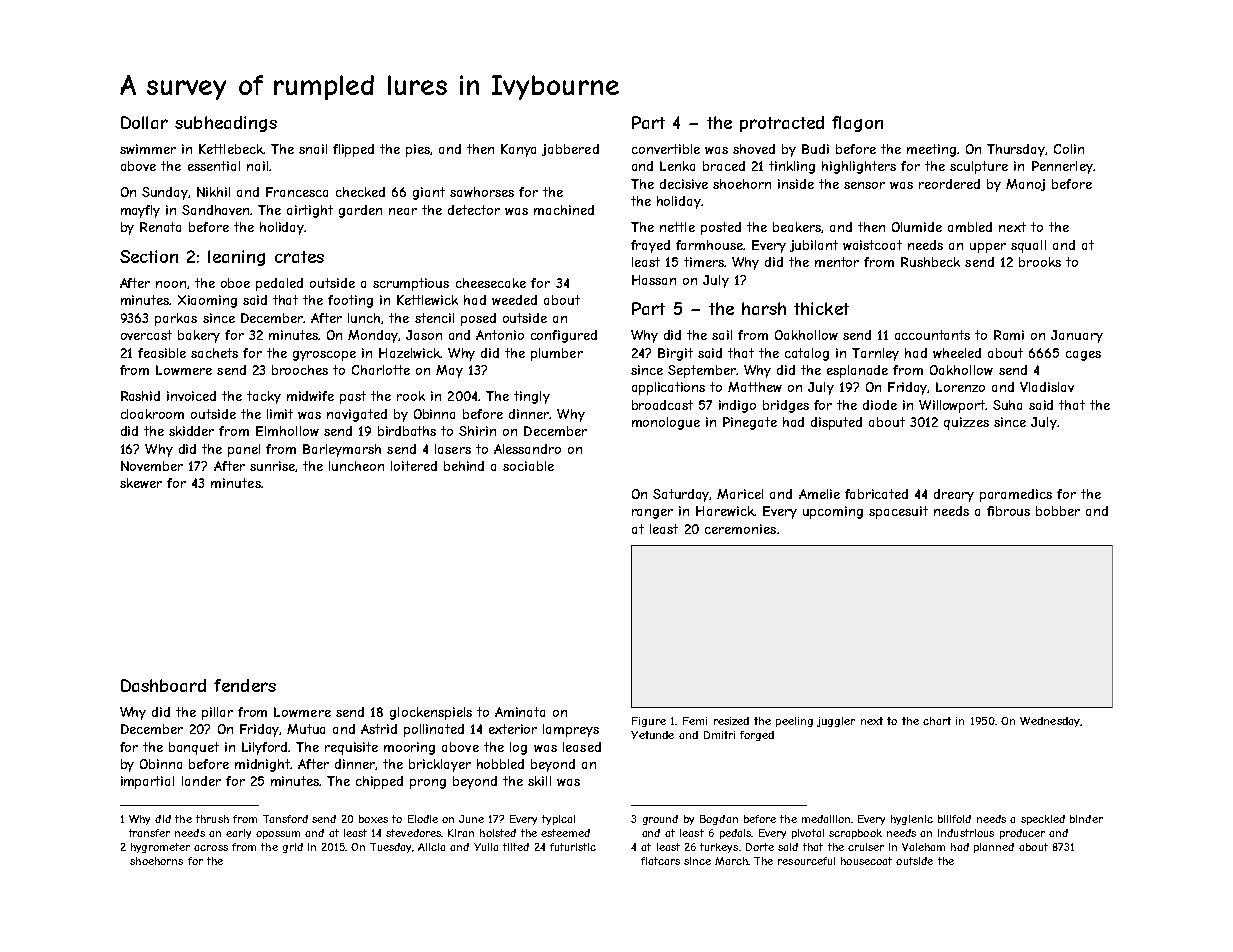 The width and height of the screenshot is (1233, 952). What do you see at coordinates (1069, 149) in the screenshot?
I see `Colin` at bounding box center [1069, 149].
